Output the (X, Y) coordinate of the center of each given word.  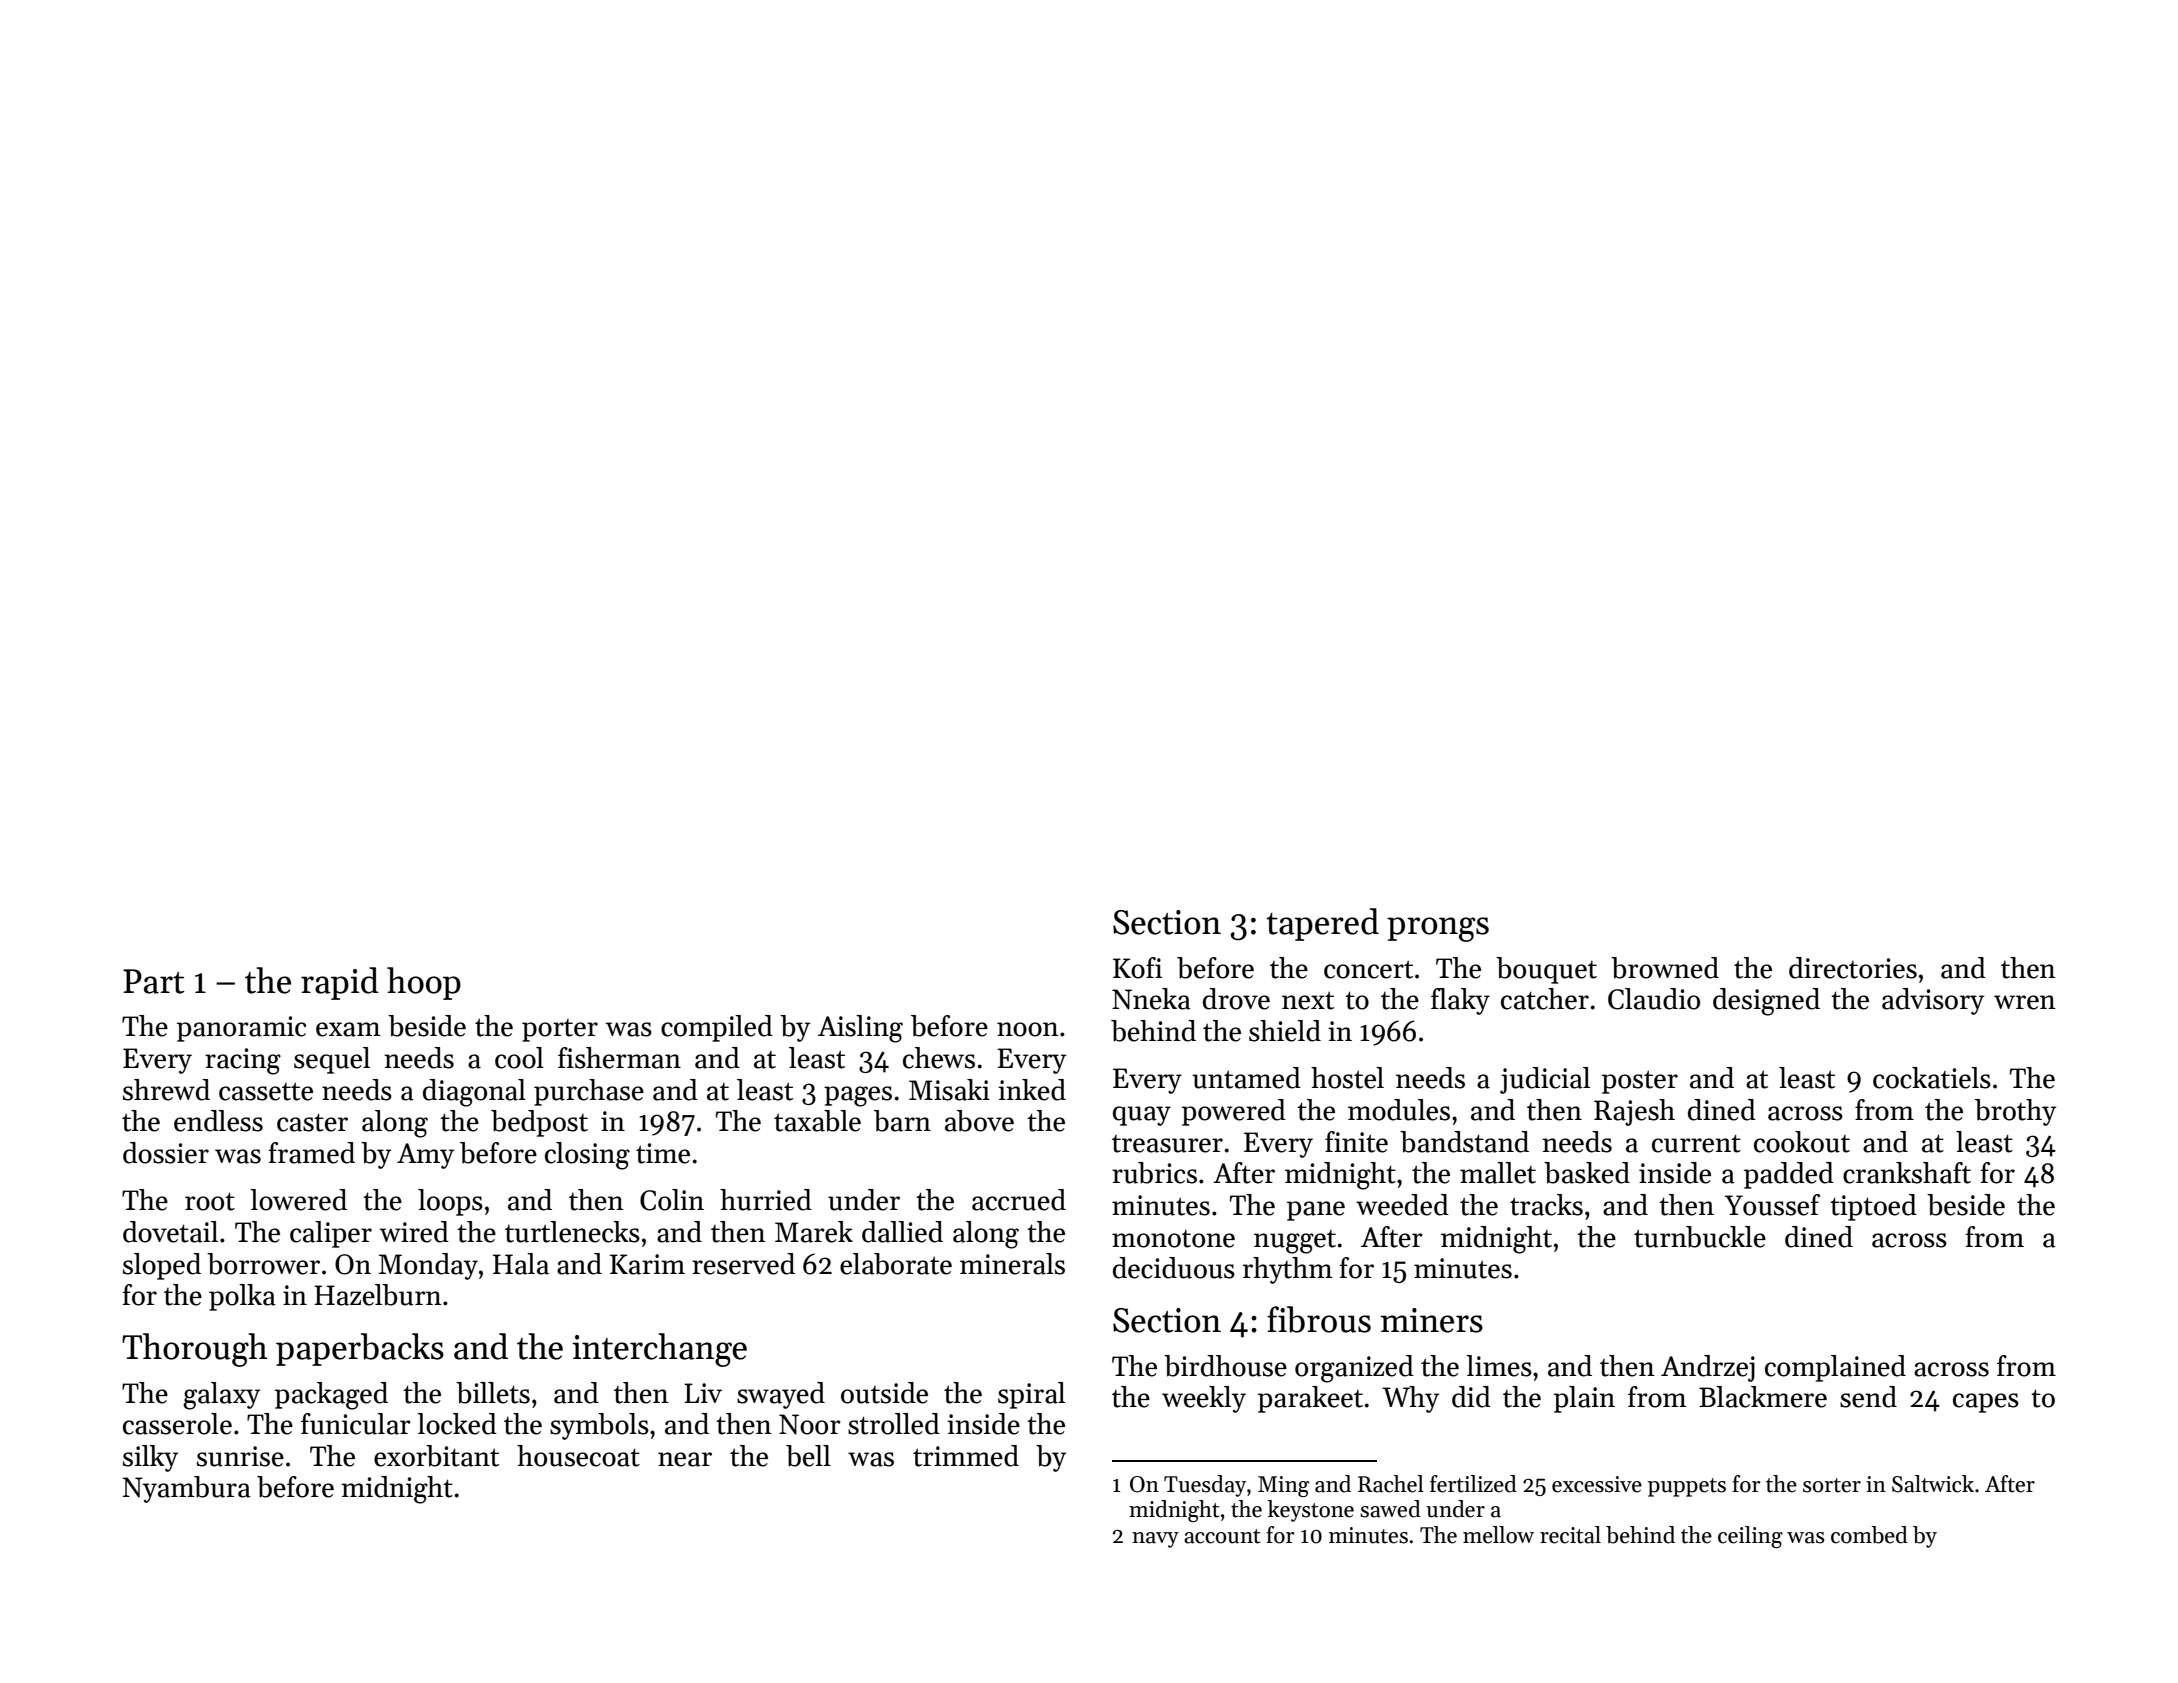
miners (1431, 1320)
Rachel (1391, 1484)
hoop (424, 983)
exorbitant (436, 1456)
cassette (266, 1091)
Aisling (860, 1029)
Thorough (195, 1350)
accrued (1019, 1200)
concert (1368, 969)
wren (2025, 1002)
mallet (1498, 1173)
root (210, 1201)
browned (1665, 968)
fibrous (1319, 1319)
